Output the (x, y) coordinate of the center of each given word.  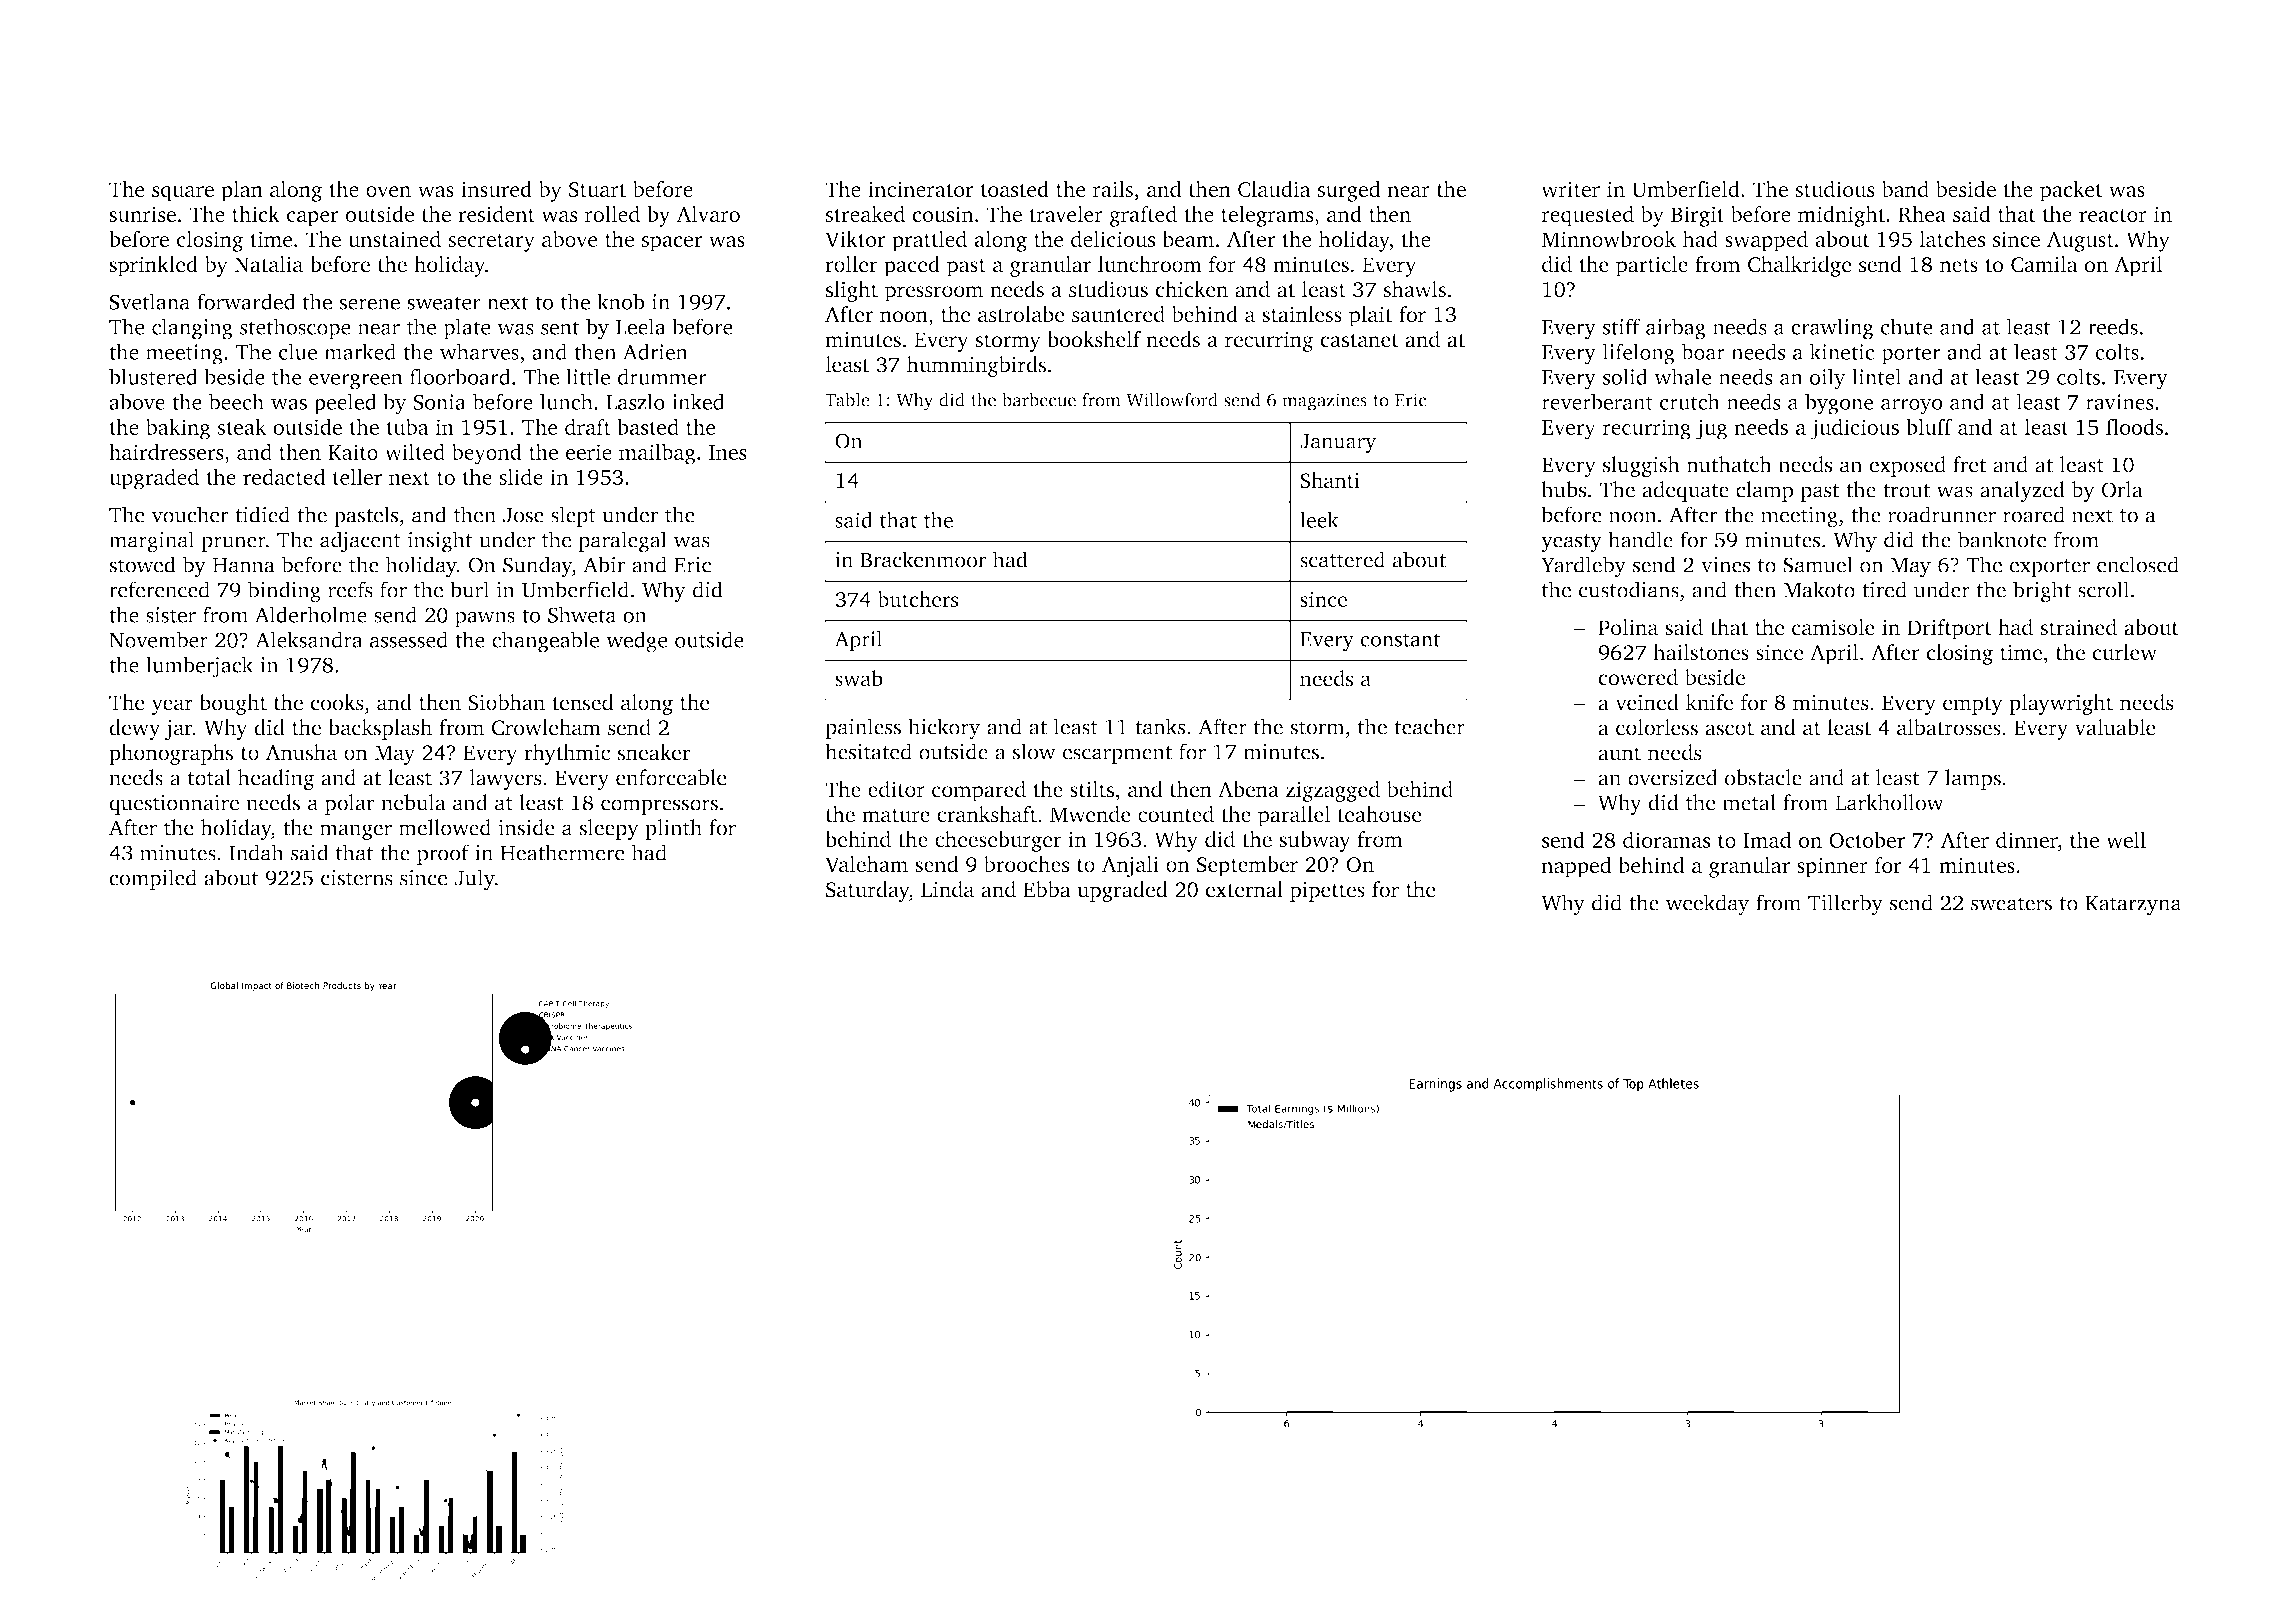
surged (1349, 191)
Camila (2044, 264)
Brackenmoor (923, 559)
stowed (142, 564)
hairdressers (166, 451)
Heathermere (562, 852)
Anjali (1130, 866)
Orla (2122, 489)
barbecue (1039, 399)
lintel (1877, 376)
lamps (1973, 779)
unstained (394, 239)
